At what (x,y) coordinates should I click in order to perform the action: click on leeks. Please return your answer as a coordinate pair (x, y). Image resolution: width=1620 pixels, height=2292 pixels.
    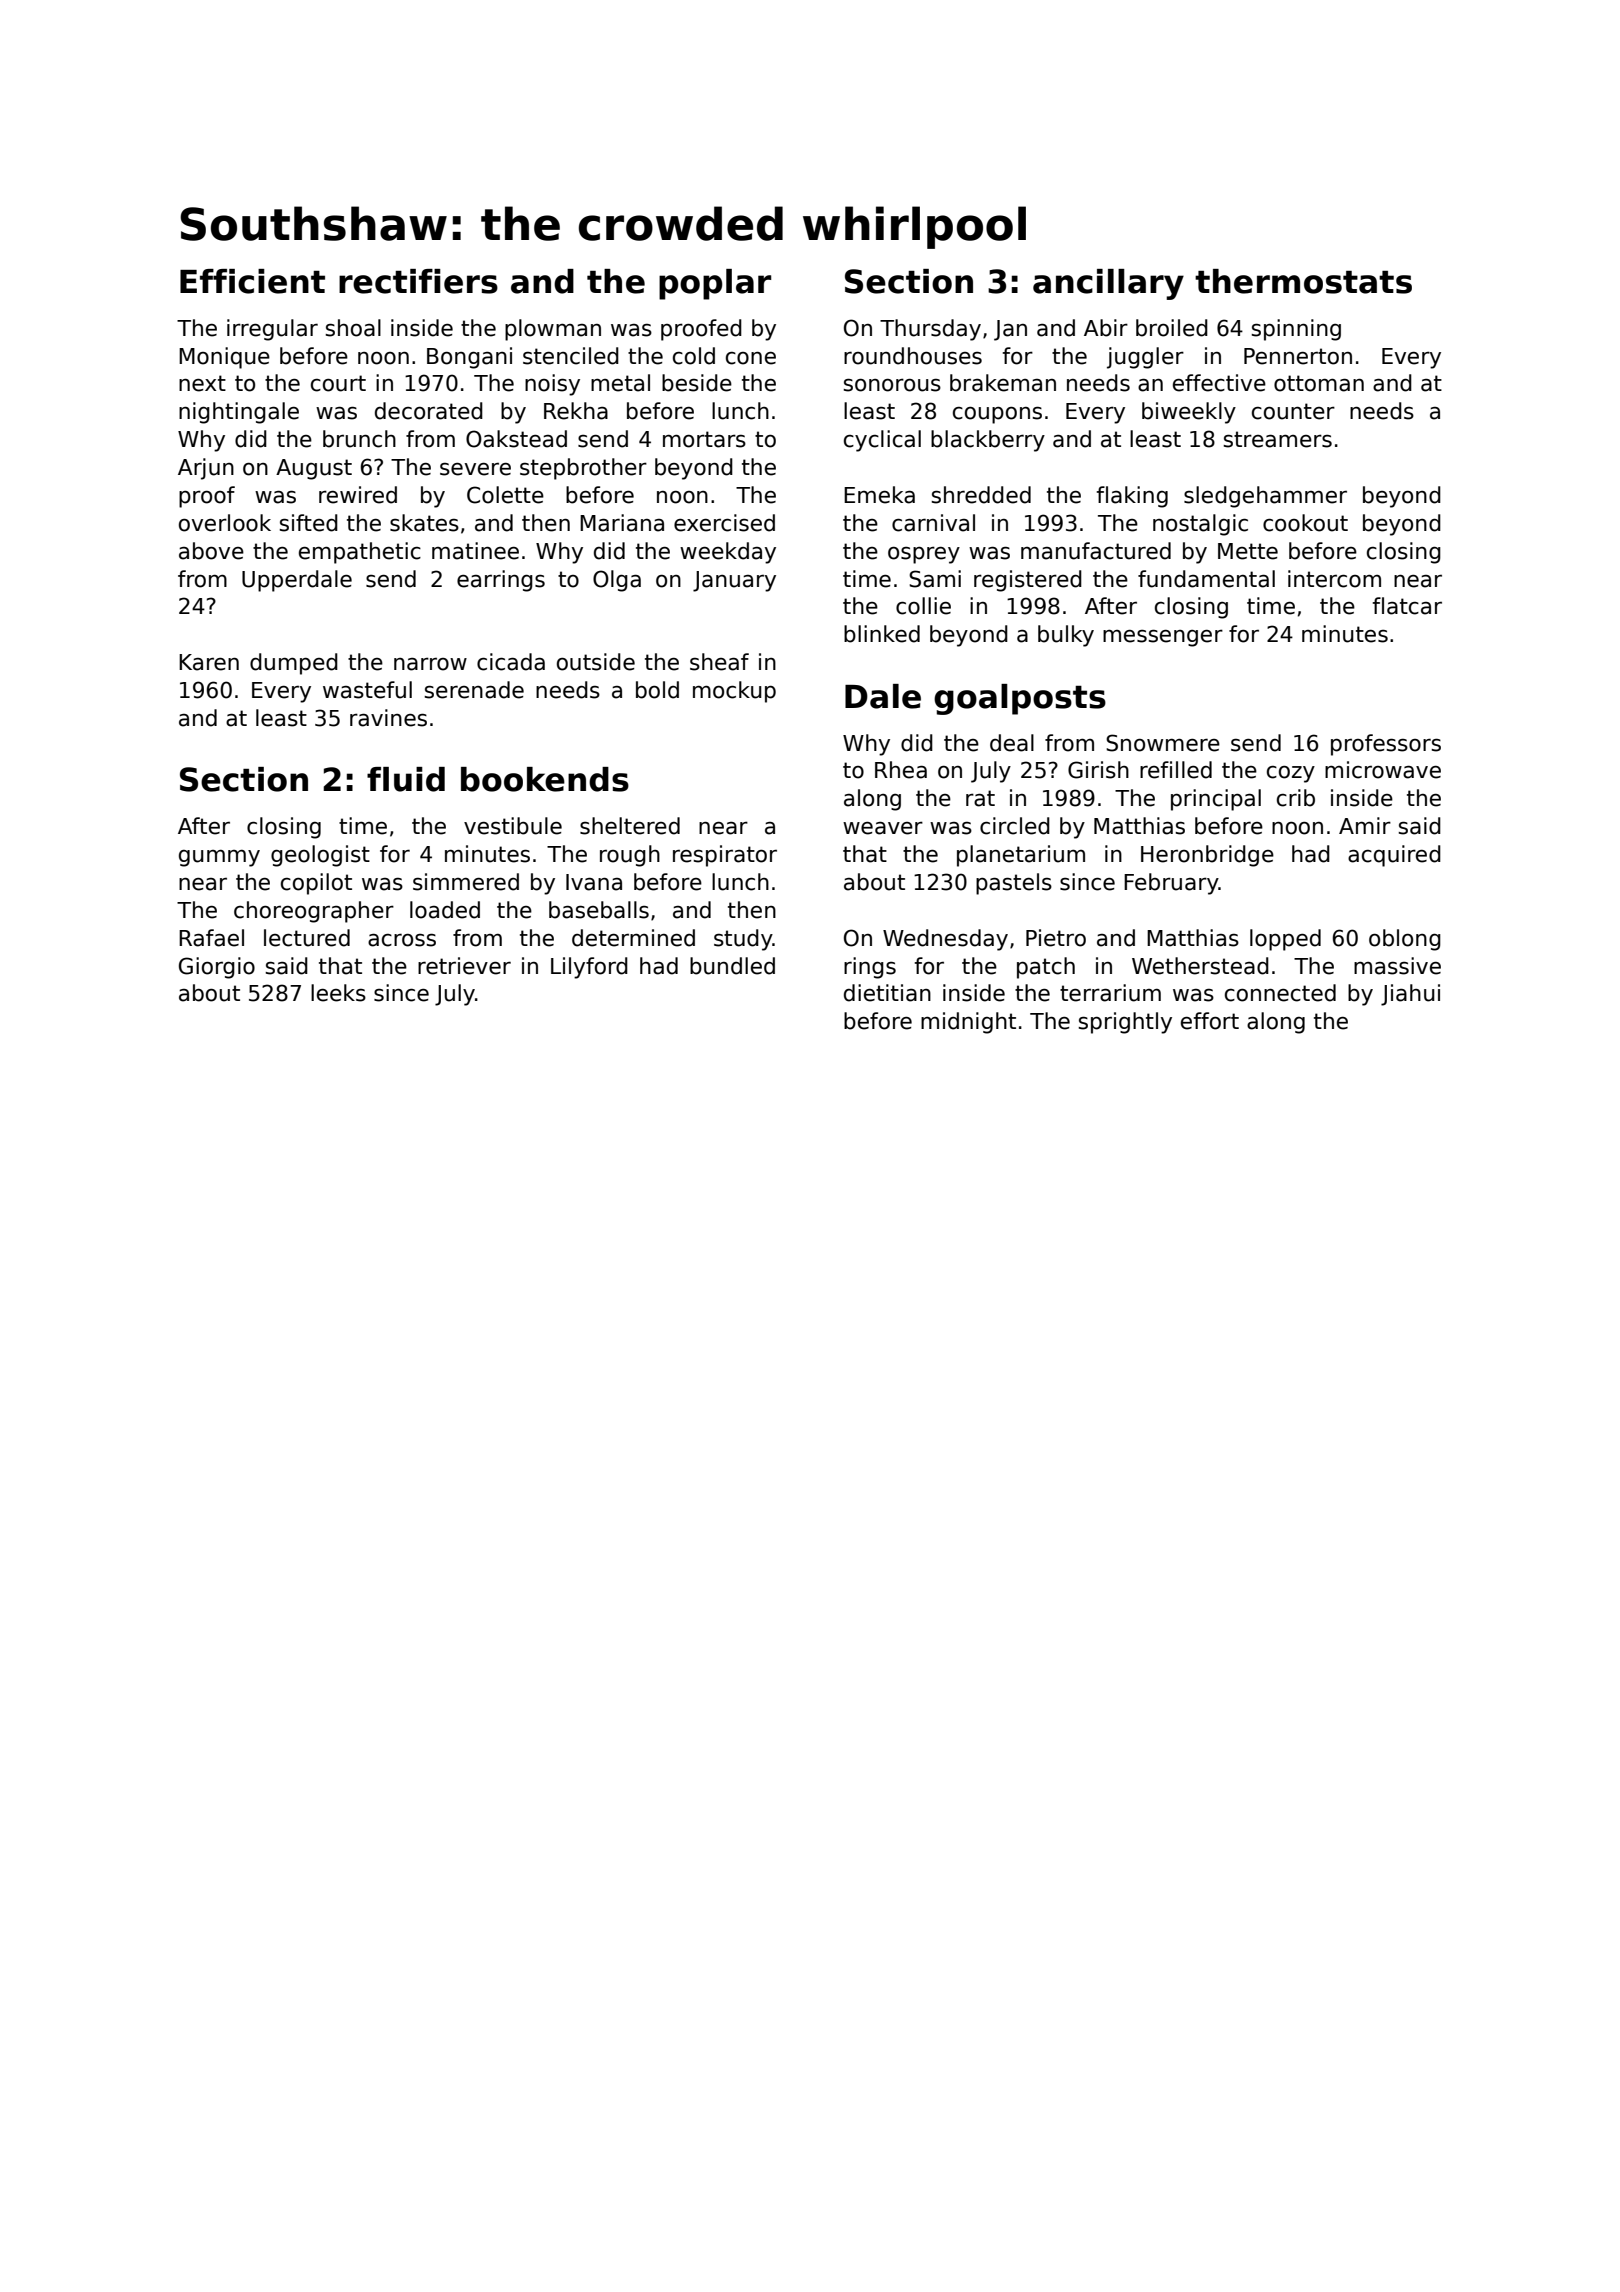
    Looking at the image, I should click on (338, 993).
